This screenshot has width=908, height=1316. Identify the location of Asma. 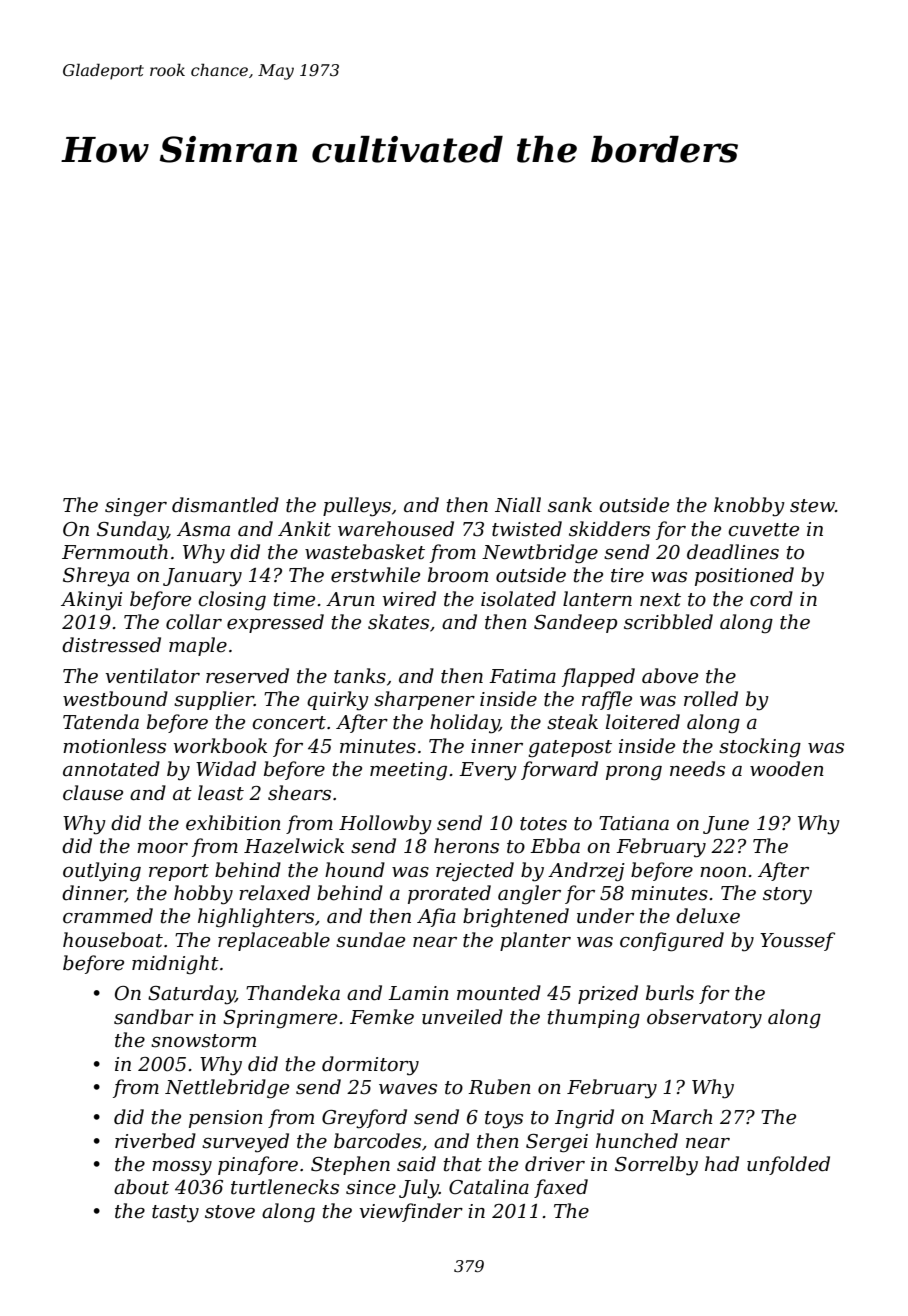
(203, 529).
